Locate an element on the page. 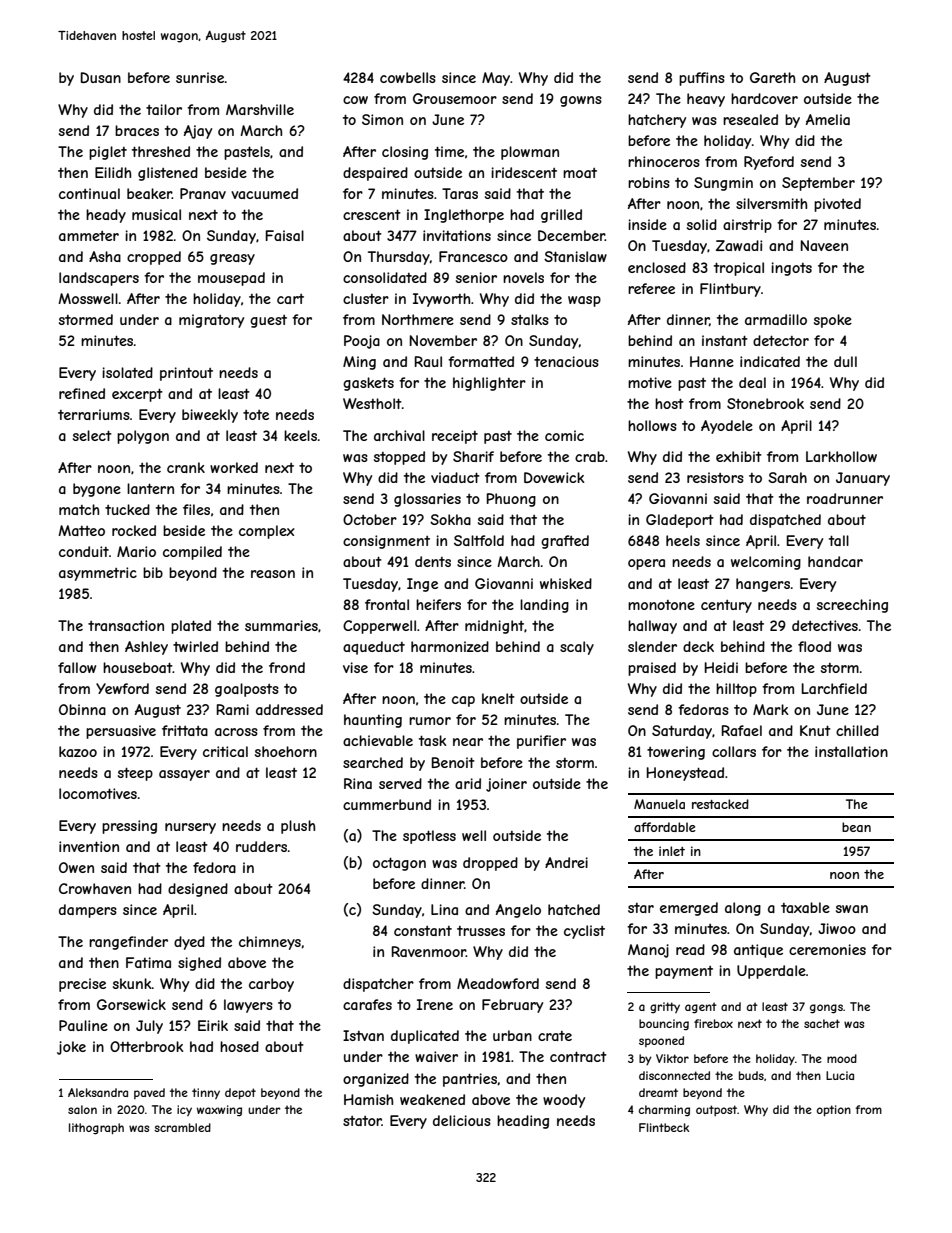 This image has width=952, height=1233. migratory is located at coordinates (211, 321).
